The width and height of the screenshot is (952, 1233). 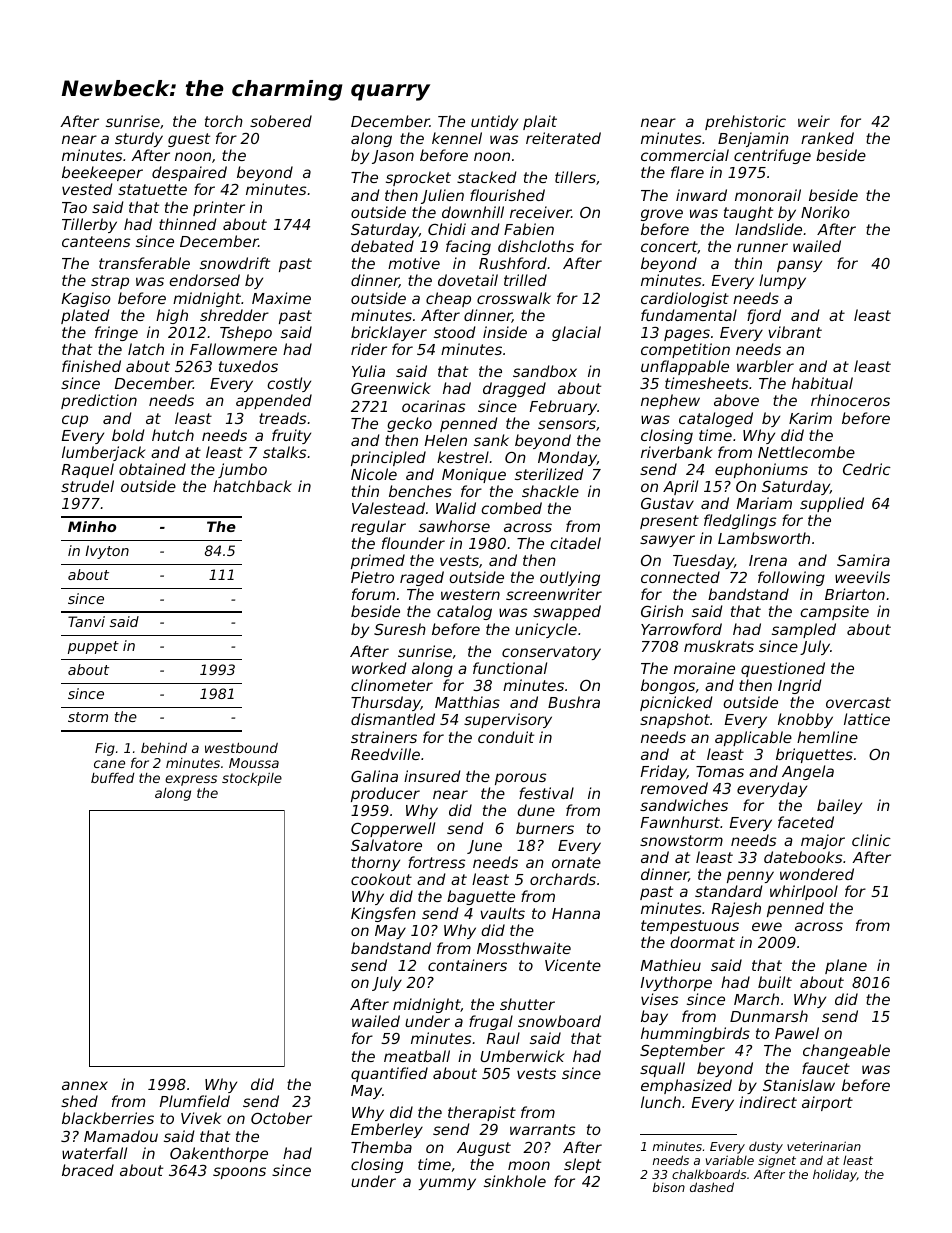 I want to click on waterfall, so click(x=94, y=1153).
